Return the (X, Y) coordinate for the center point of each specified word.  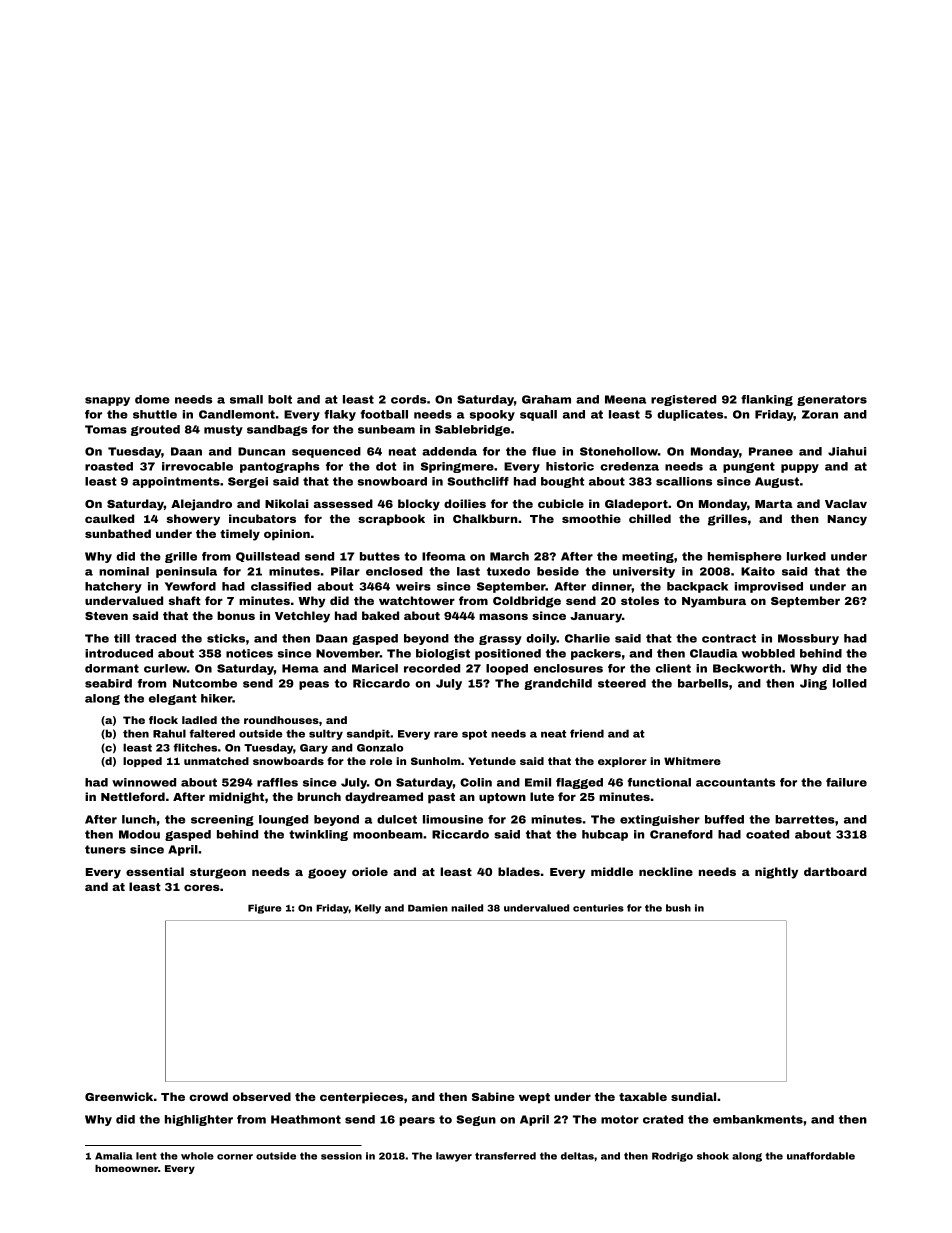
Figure (265, 909)
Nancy (847, 520)
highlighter (199, 1120)
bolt (280, 399)
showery (193, 520)
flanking (767, 400)
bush (678, 908)
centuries (598, 908)
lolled (850, 683)
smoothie (591, 518)
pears (417, 1121)
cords (408, 399)
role (381, 761)
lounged (283, 820)
